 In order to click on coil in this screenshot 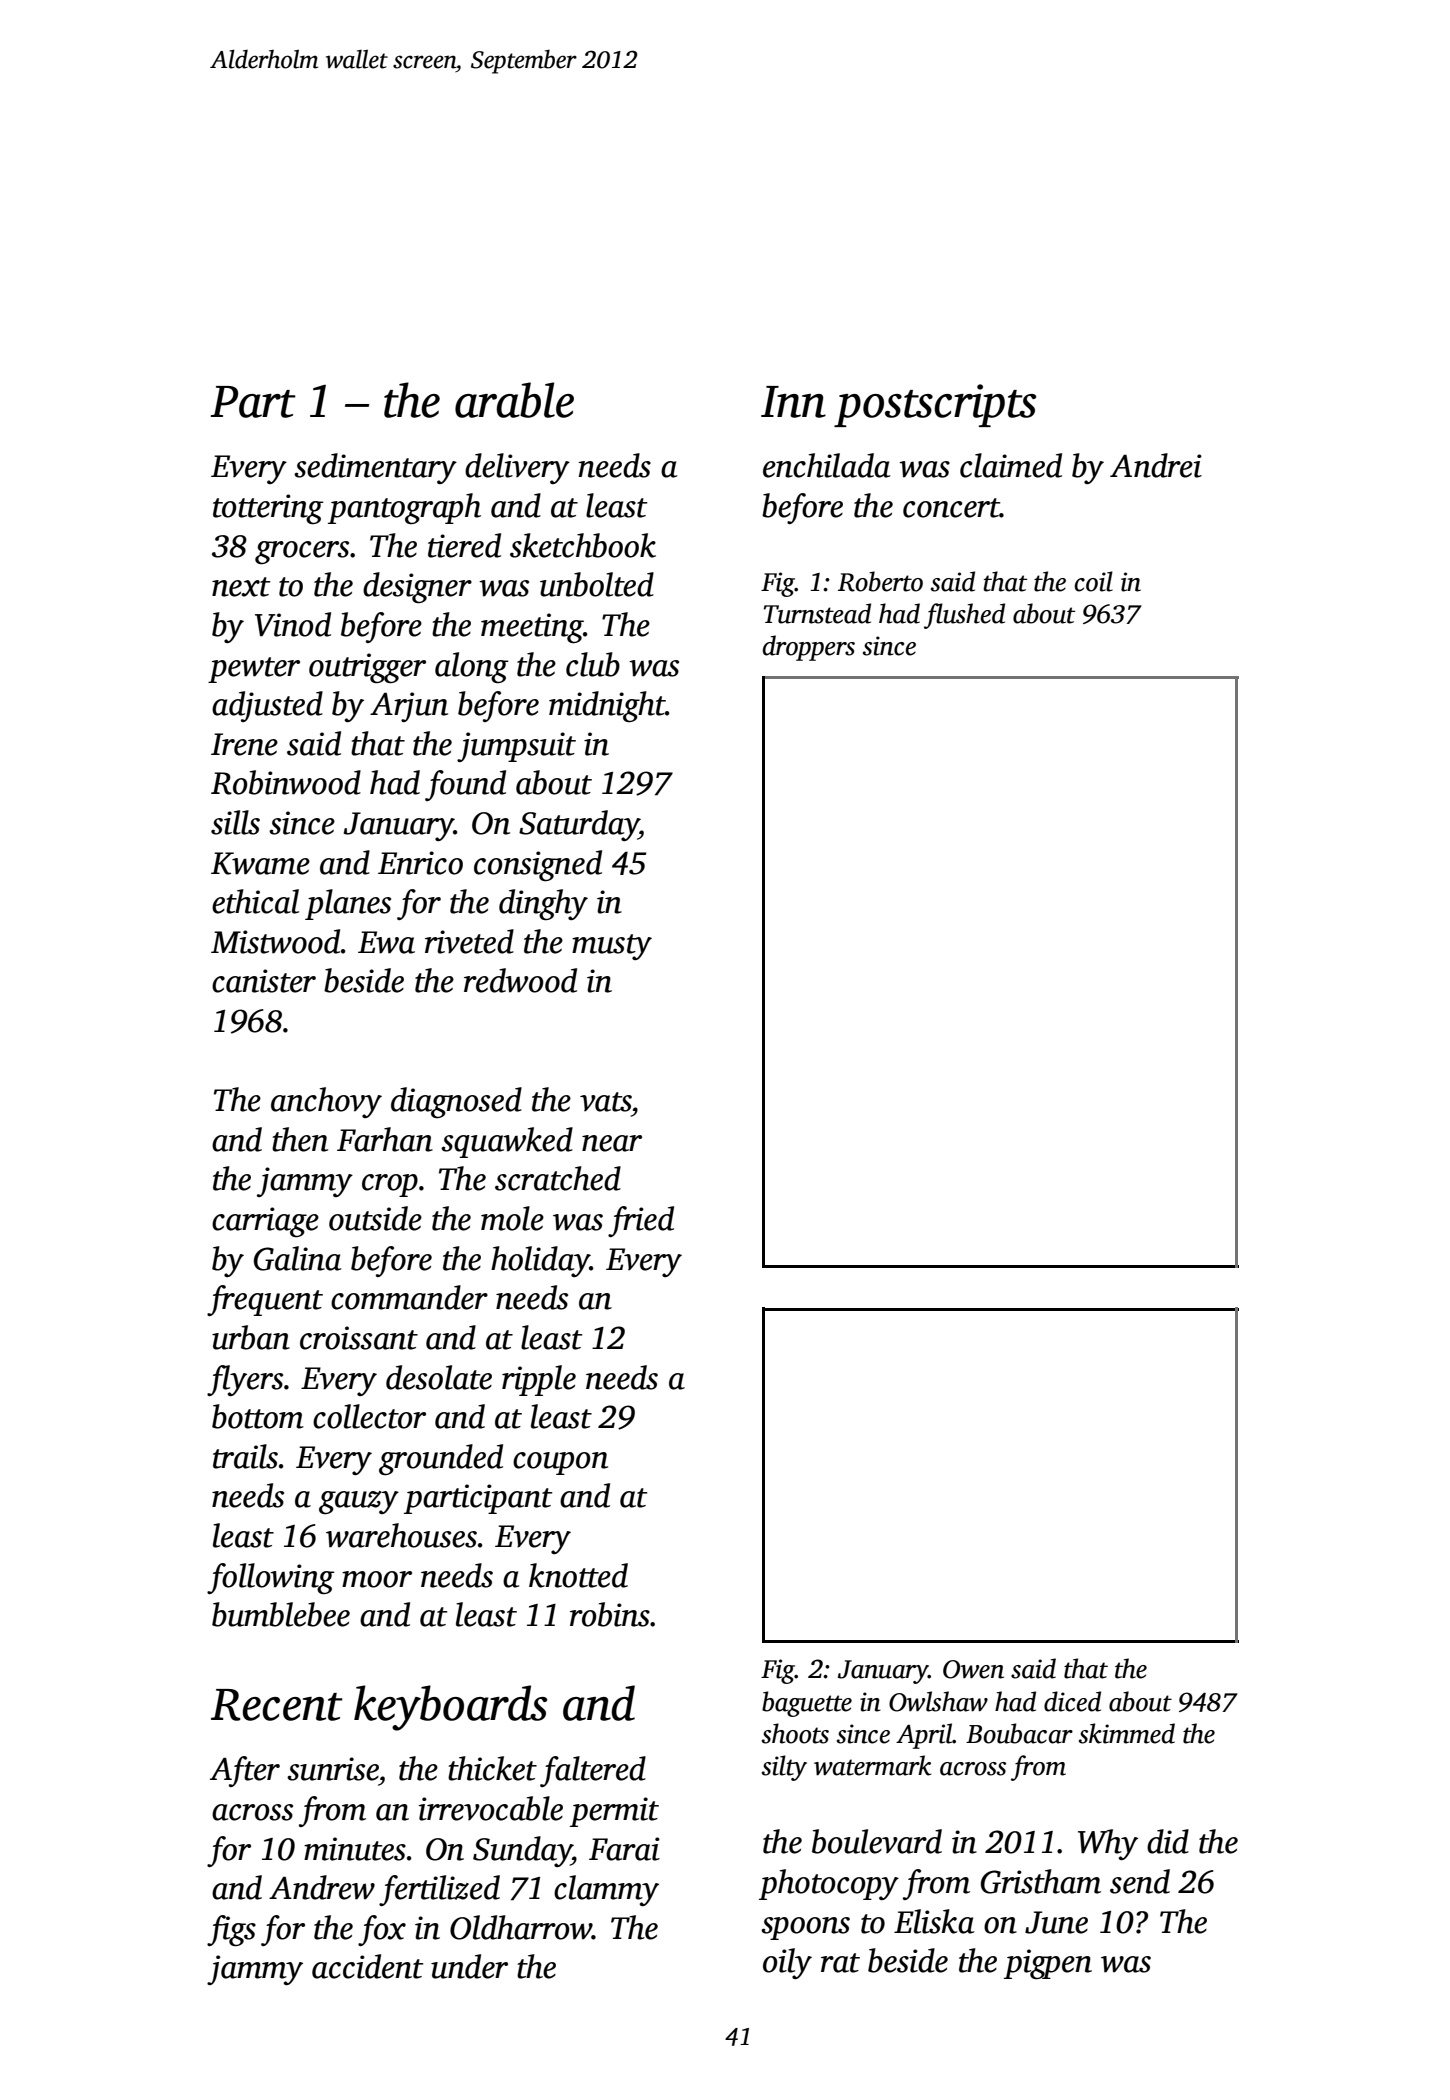, I will do `click(1094, 581)`.
